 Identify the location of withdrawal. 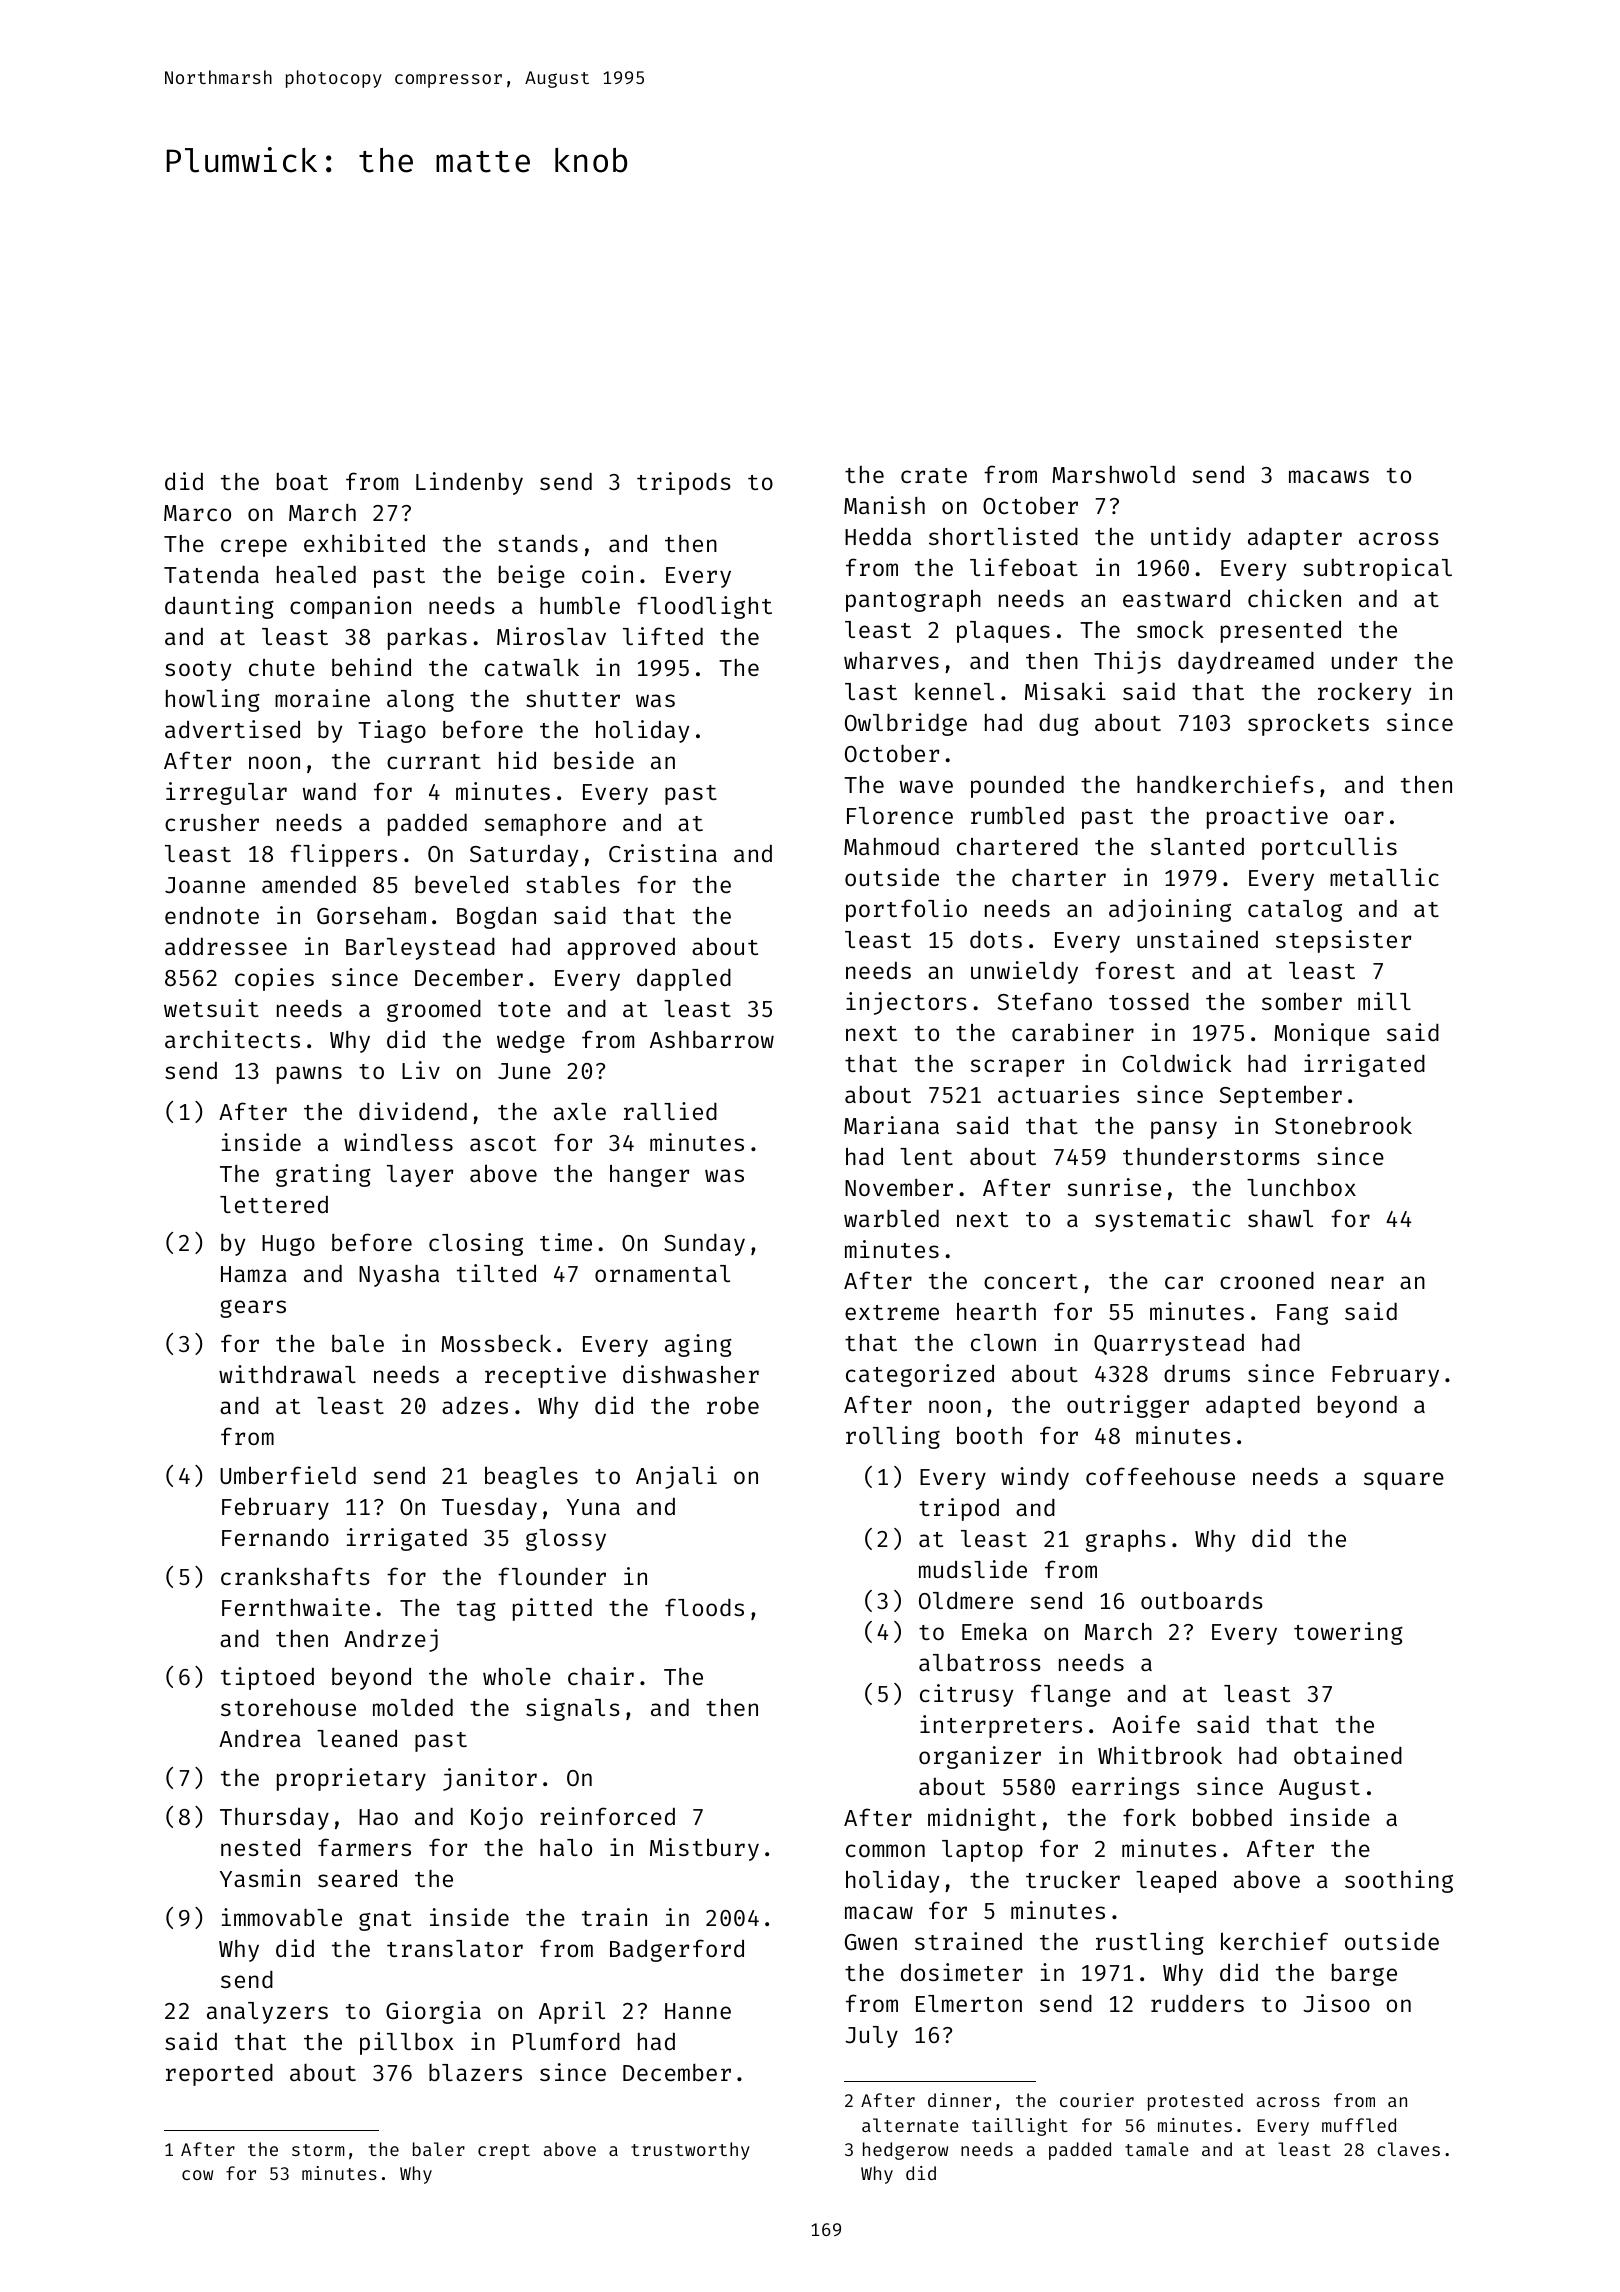
(287, 1374).
